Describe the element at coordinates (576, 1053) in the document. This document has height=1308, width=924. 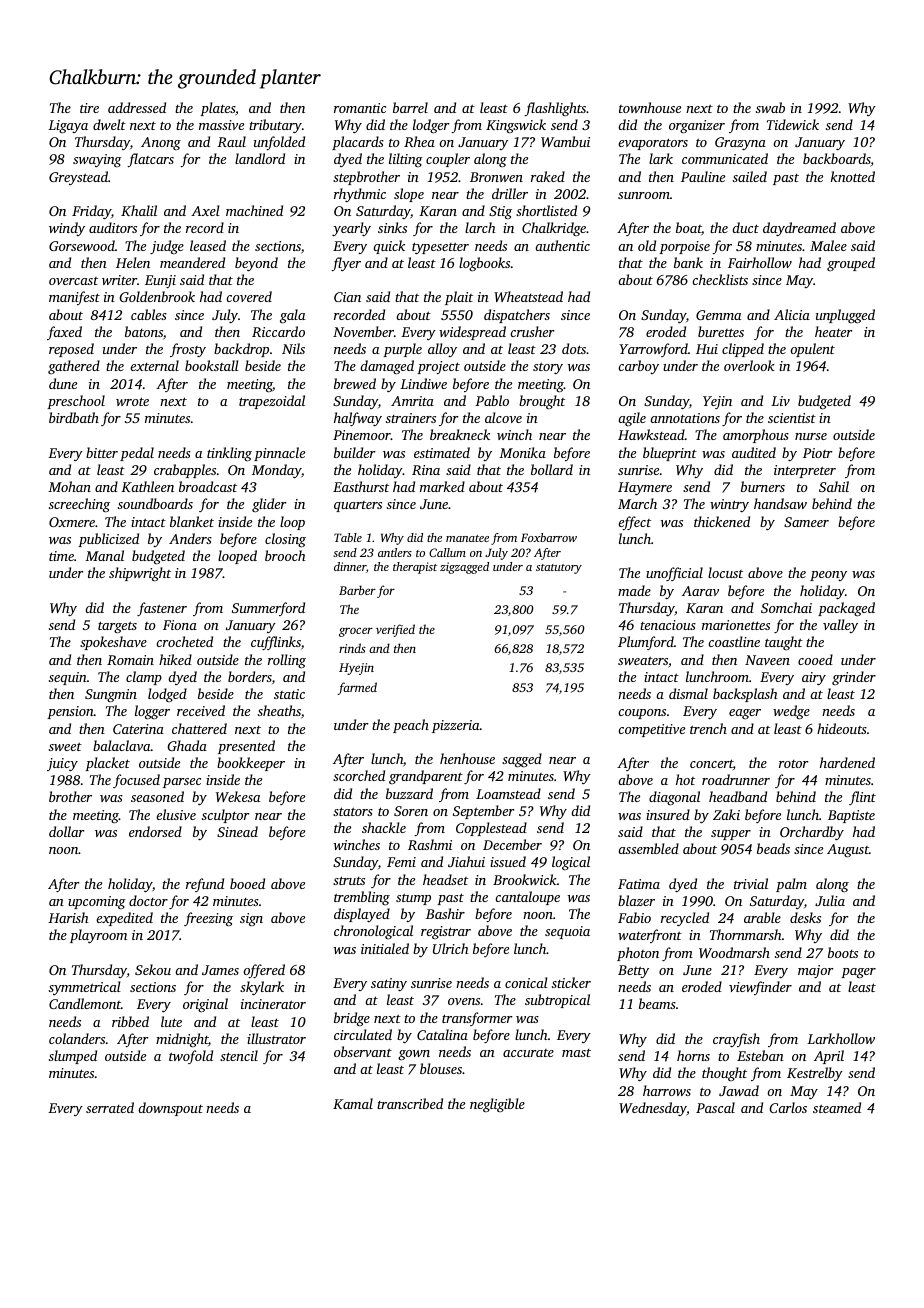
I see `mast` at that location.
